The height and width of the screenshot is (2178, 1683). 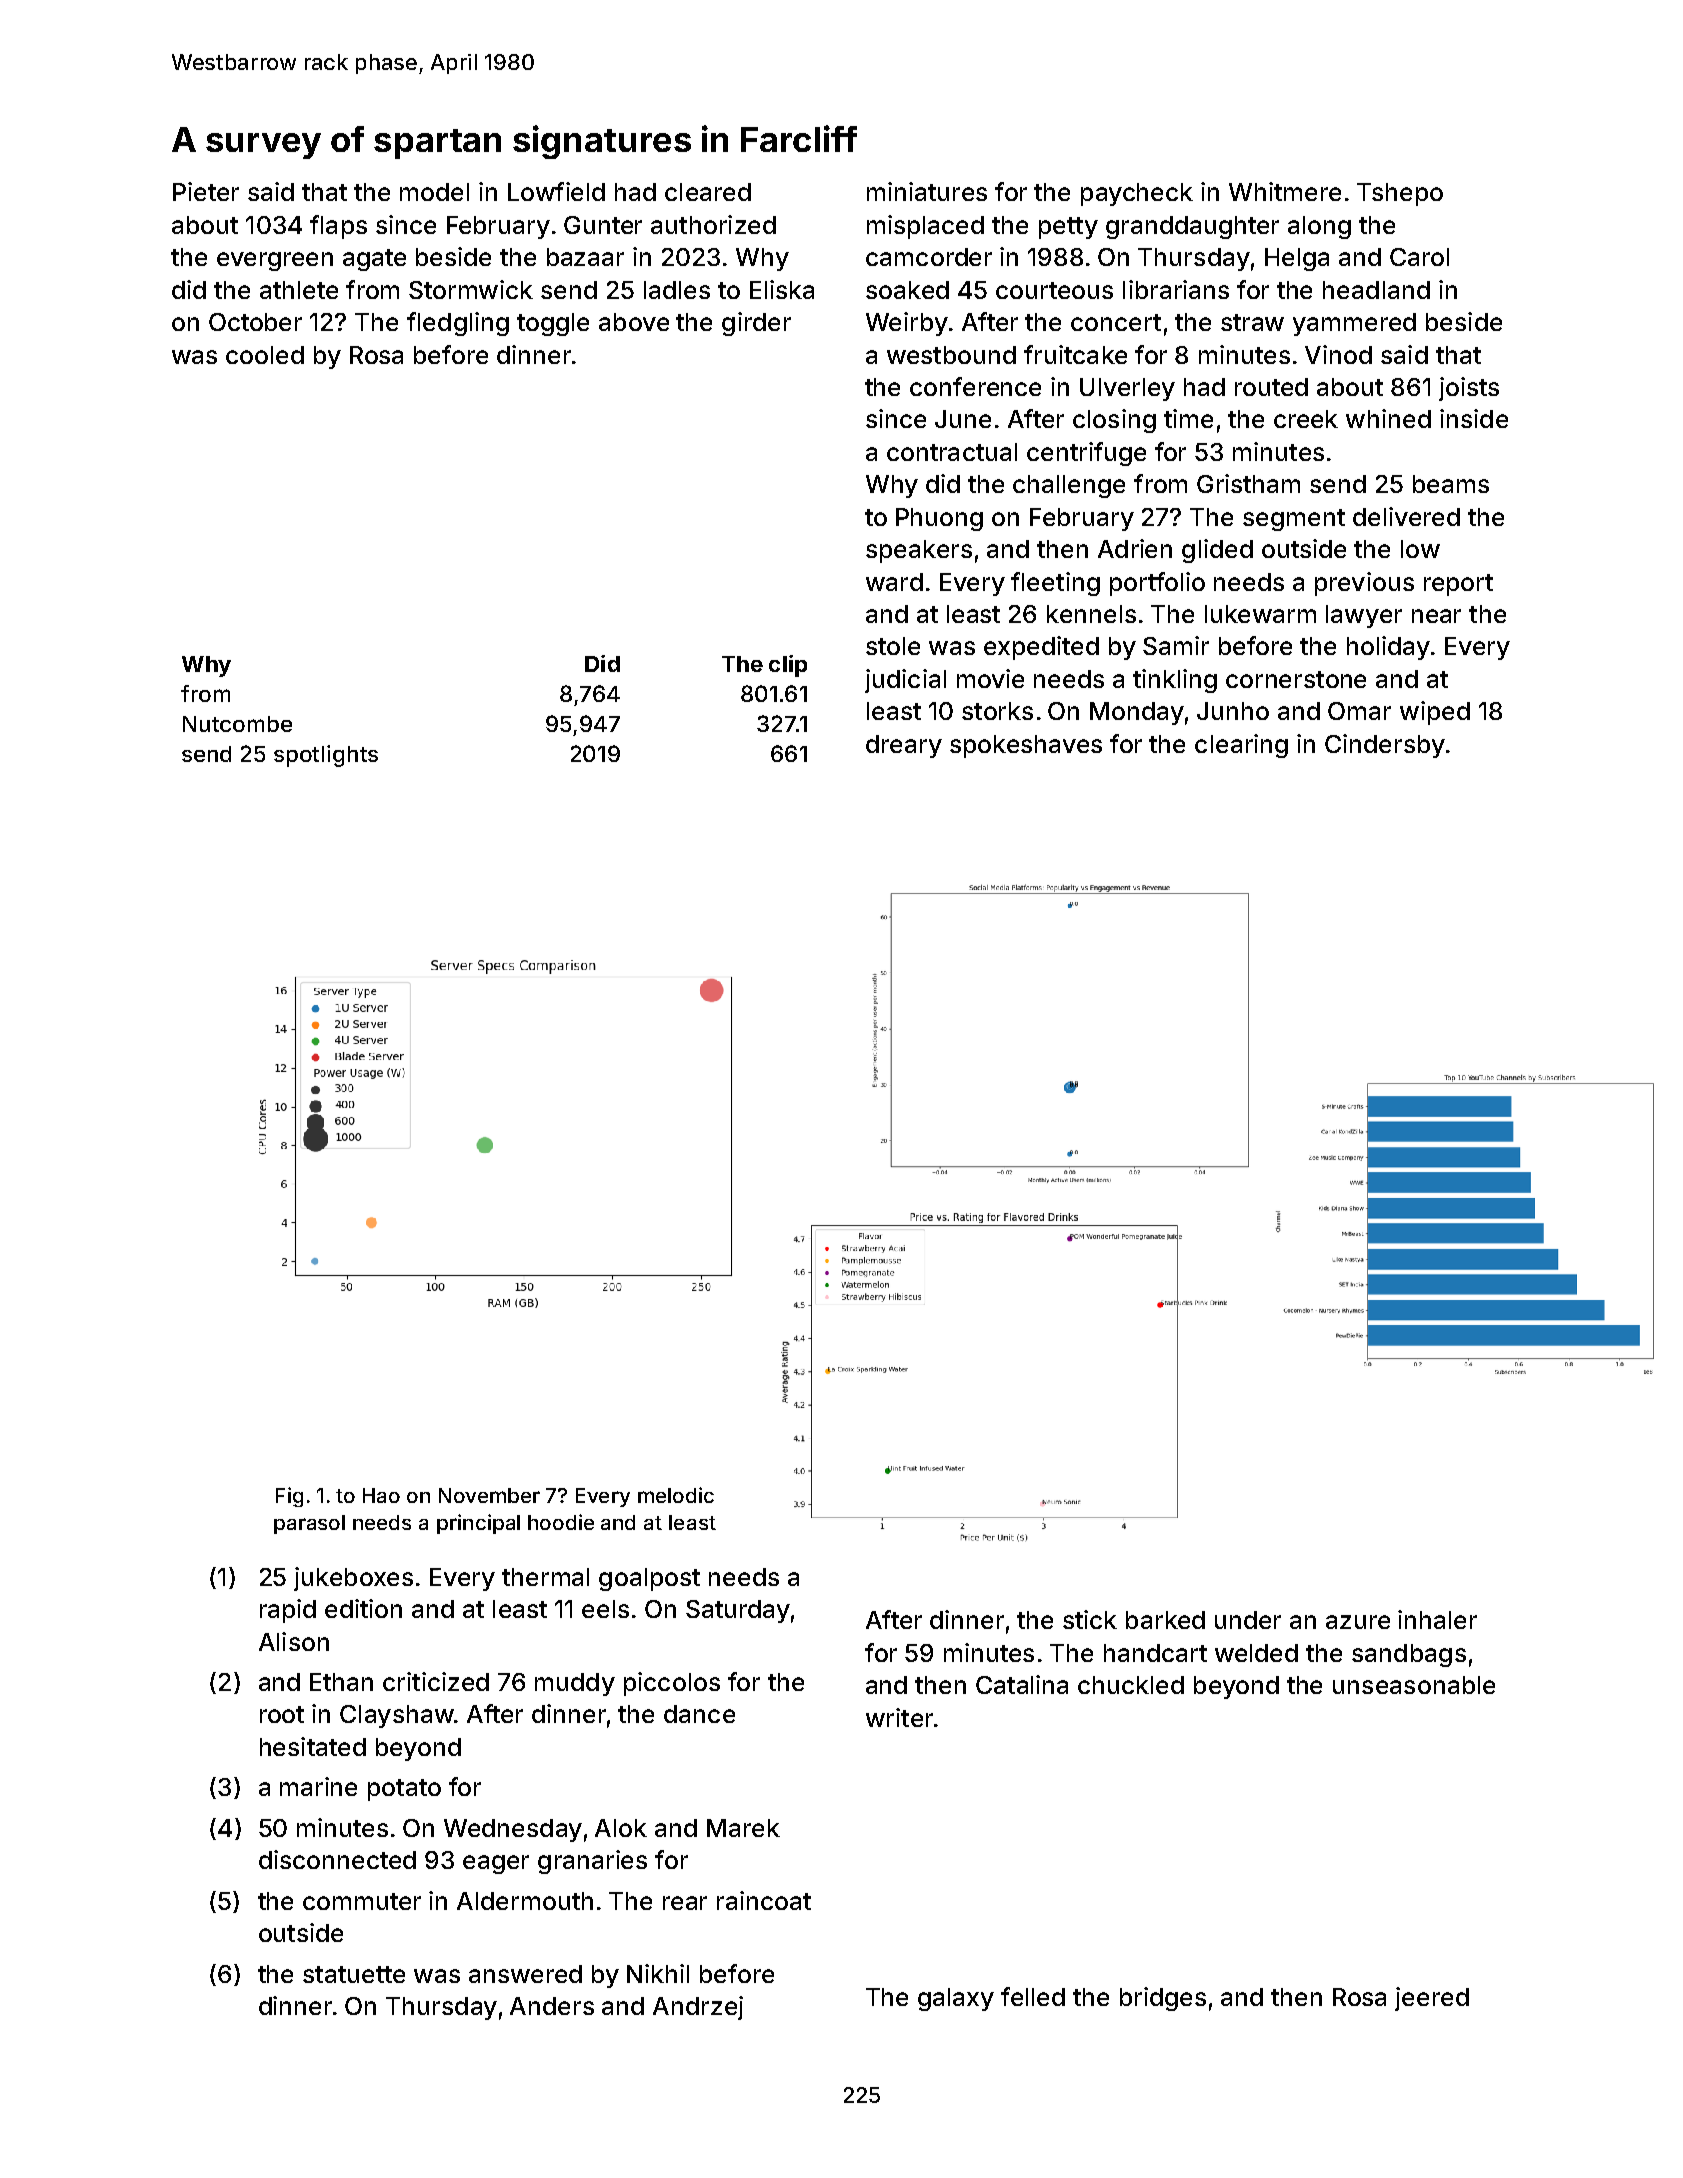 What do you see at coordinates (206, 191) in the screenshot?
I see `Pieter` at bounding box center [206, 191].
